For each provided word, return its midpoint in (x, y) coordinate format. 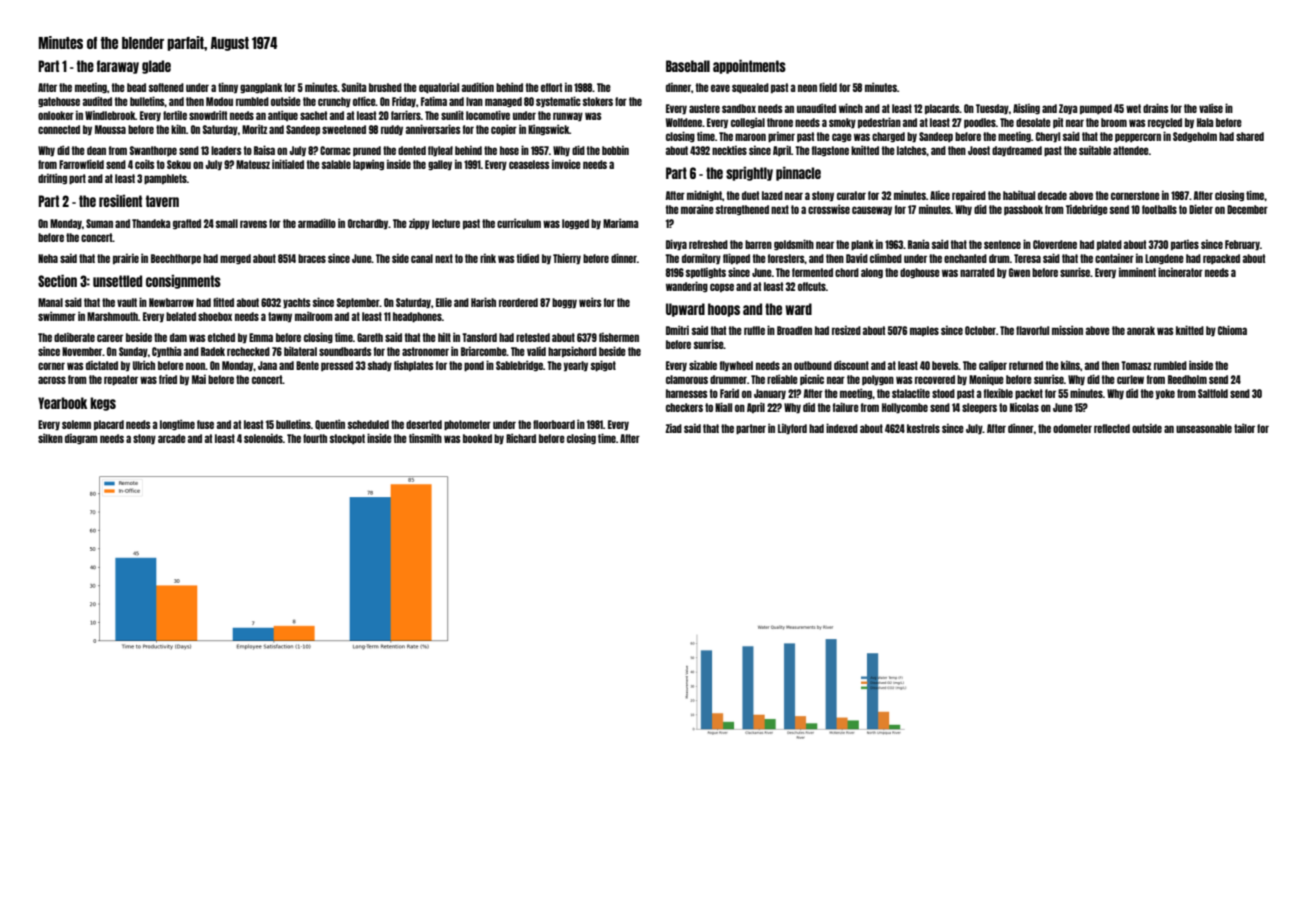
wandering (687, 286)
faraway (118, 67)
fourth (315, 438)
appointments (749, 67)
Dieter (1201, 209)
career (110, 338)
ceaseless (529, 164)
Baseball (688, 66)
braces (312, 258)
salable (336, 164)
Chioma (1232, 330)
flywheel (736, 366)
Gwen (1019, 272)
